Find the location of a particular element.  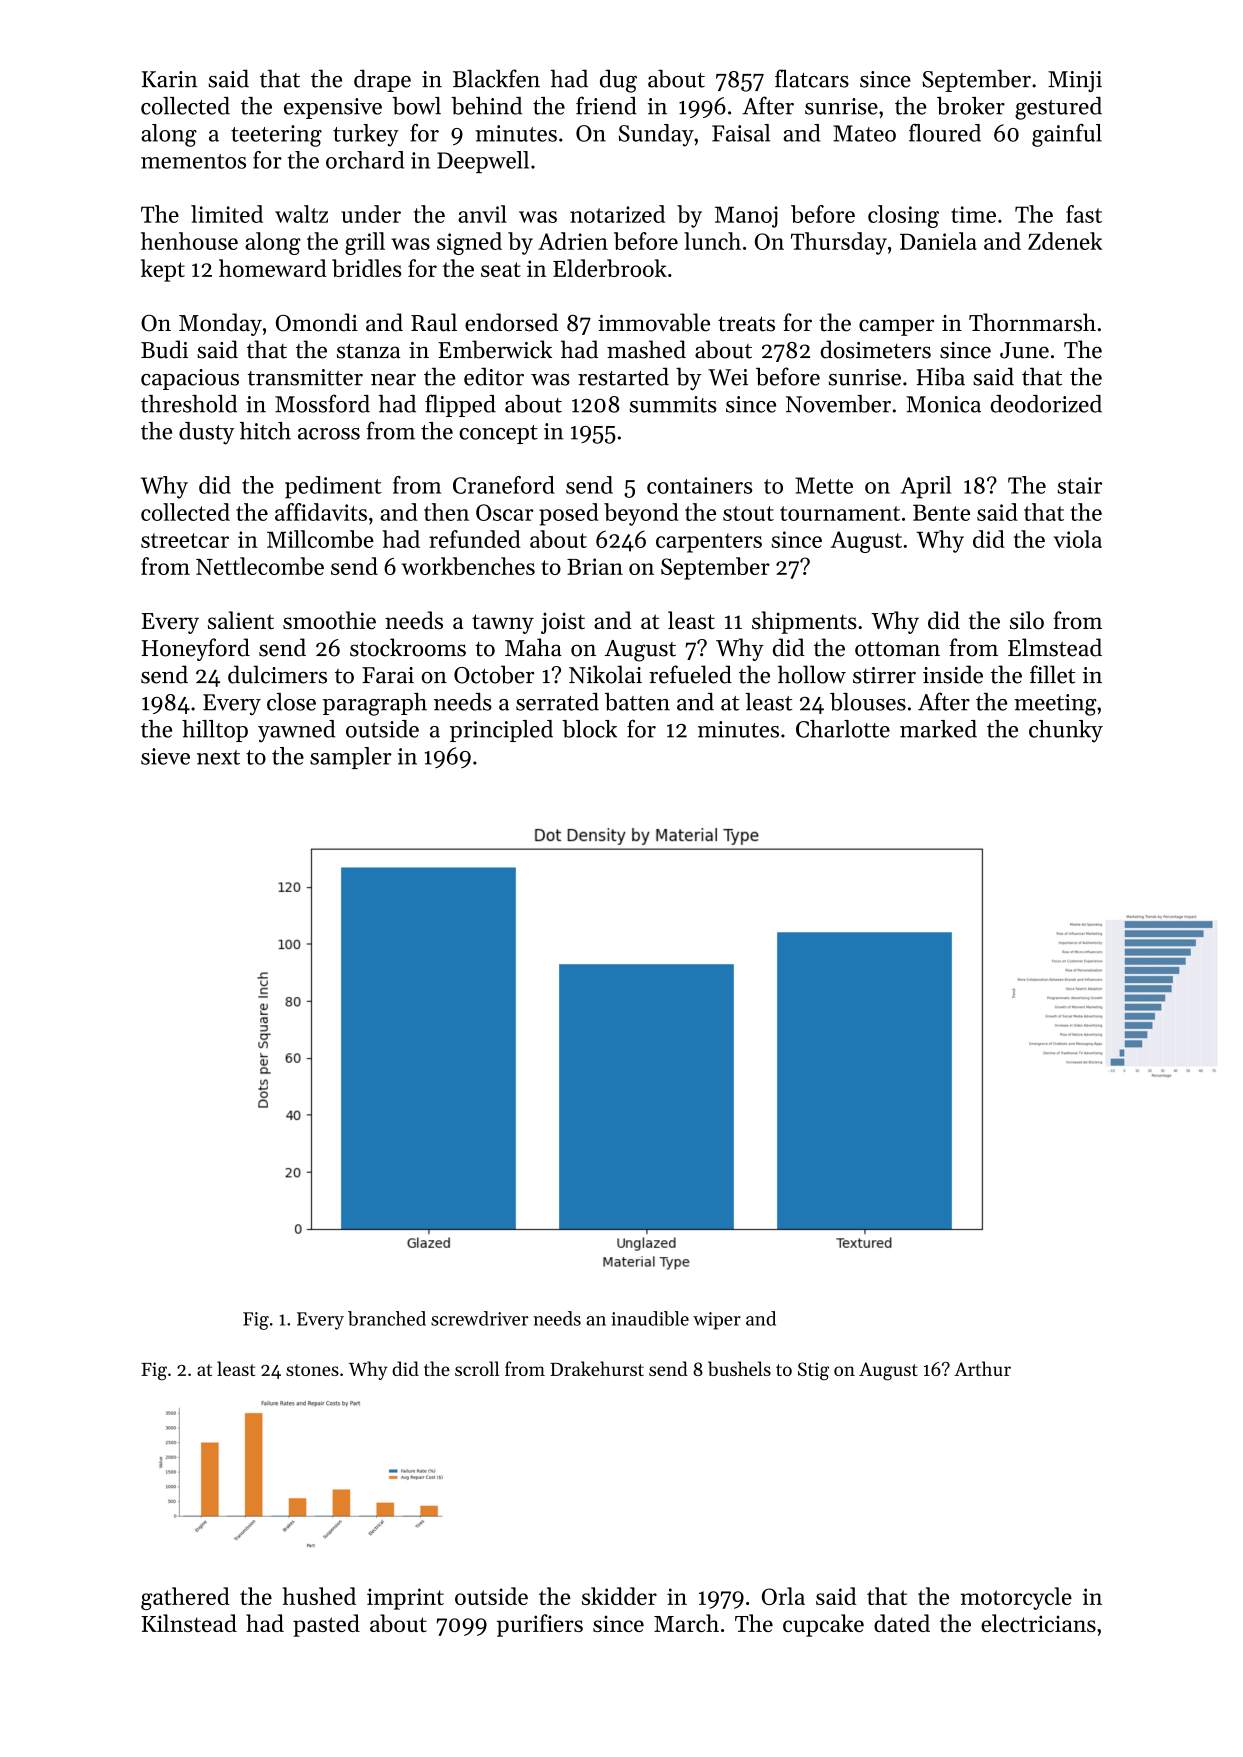

fillet is located at coordinates (1052, 674).
